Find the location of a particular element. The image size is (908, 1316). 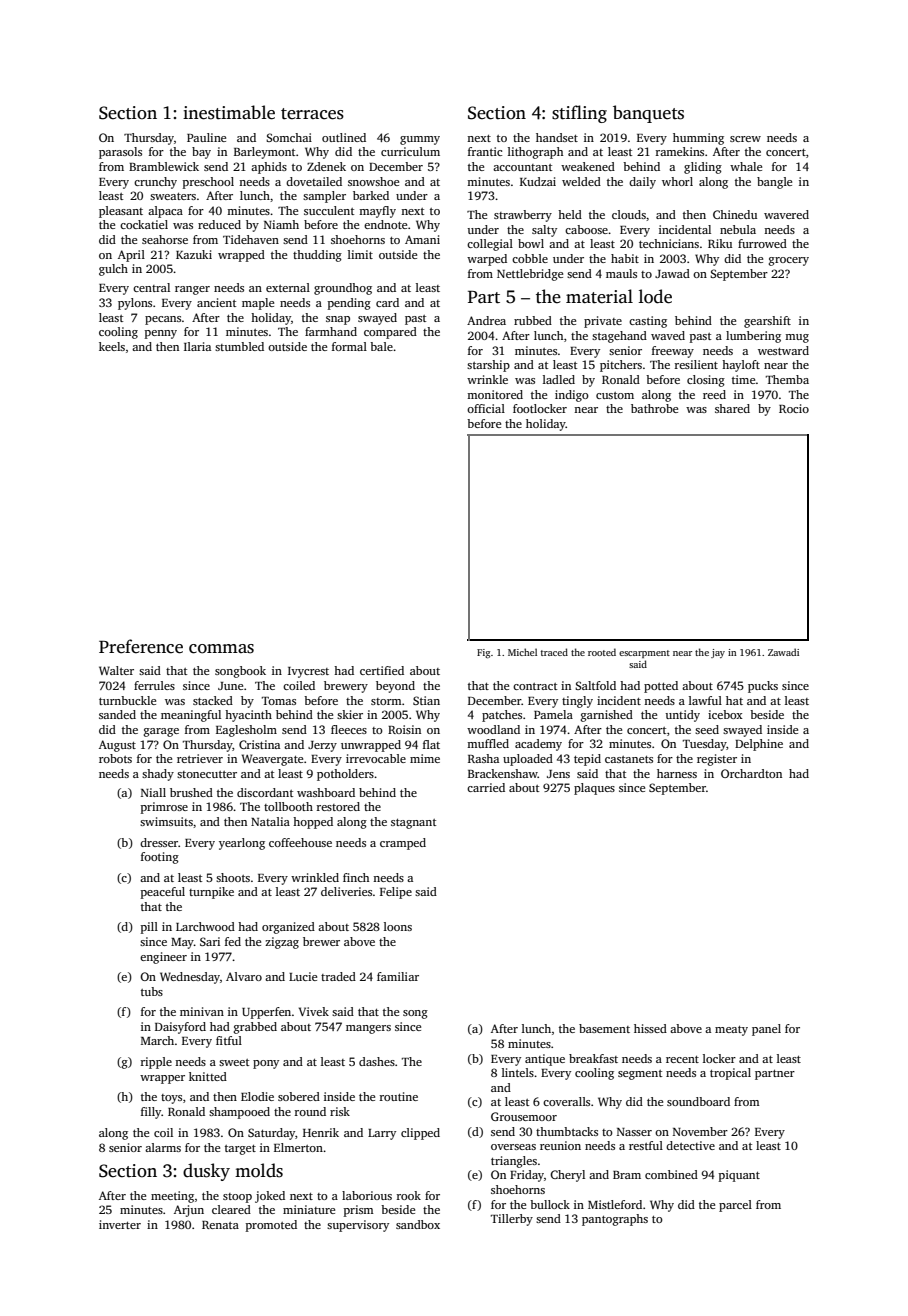

parcel is located at coordinates (735, 1206).
